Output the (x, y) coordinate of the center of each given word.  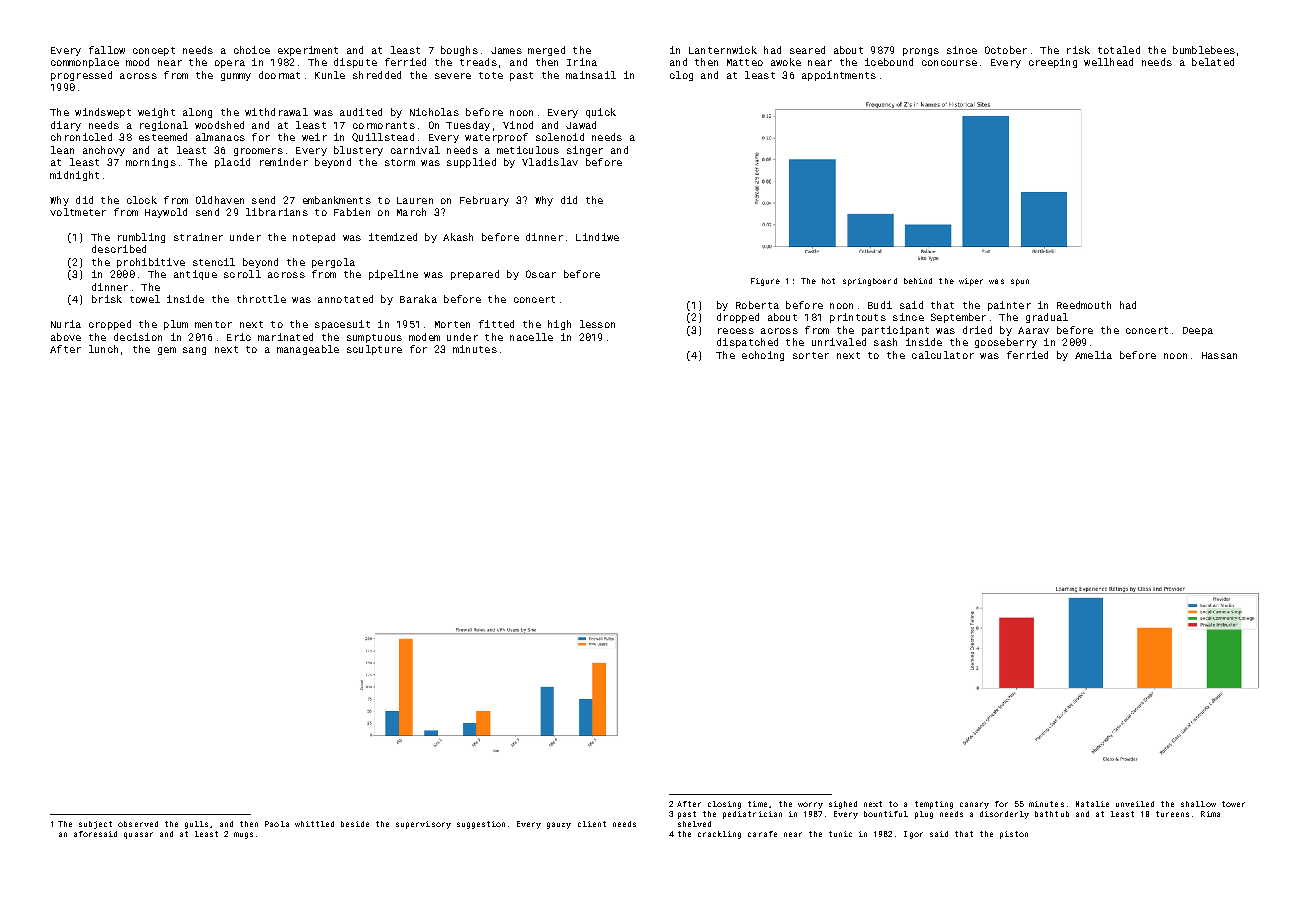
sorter (811, 355)
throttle (261, 299)
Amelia (1093, 355)
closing (724, 805)
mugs (243, 835)
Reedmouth (1084, 305)
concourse (949, 63)
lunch (103, 349)
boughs (459, 51)
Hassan (1219, 355)
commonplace (85, 63)
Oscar (541, 274)
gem (167, 351)
